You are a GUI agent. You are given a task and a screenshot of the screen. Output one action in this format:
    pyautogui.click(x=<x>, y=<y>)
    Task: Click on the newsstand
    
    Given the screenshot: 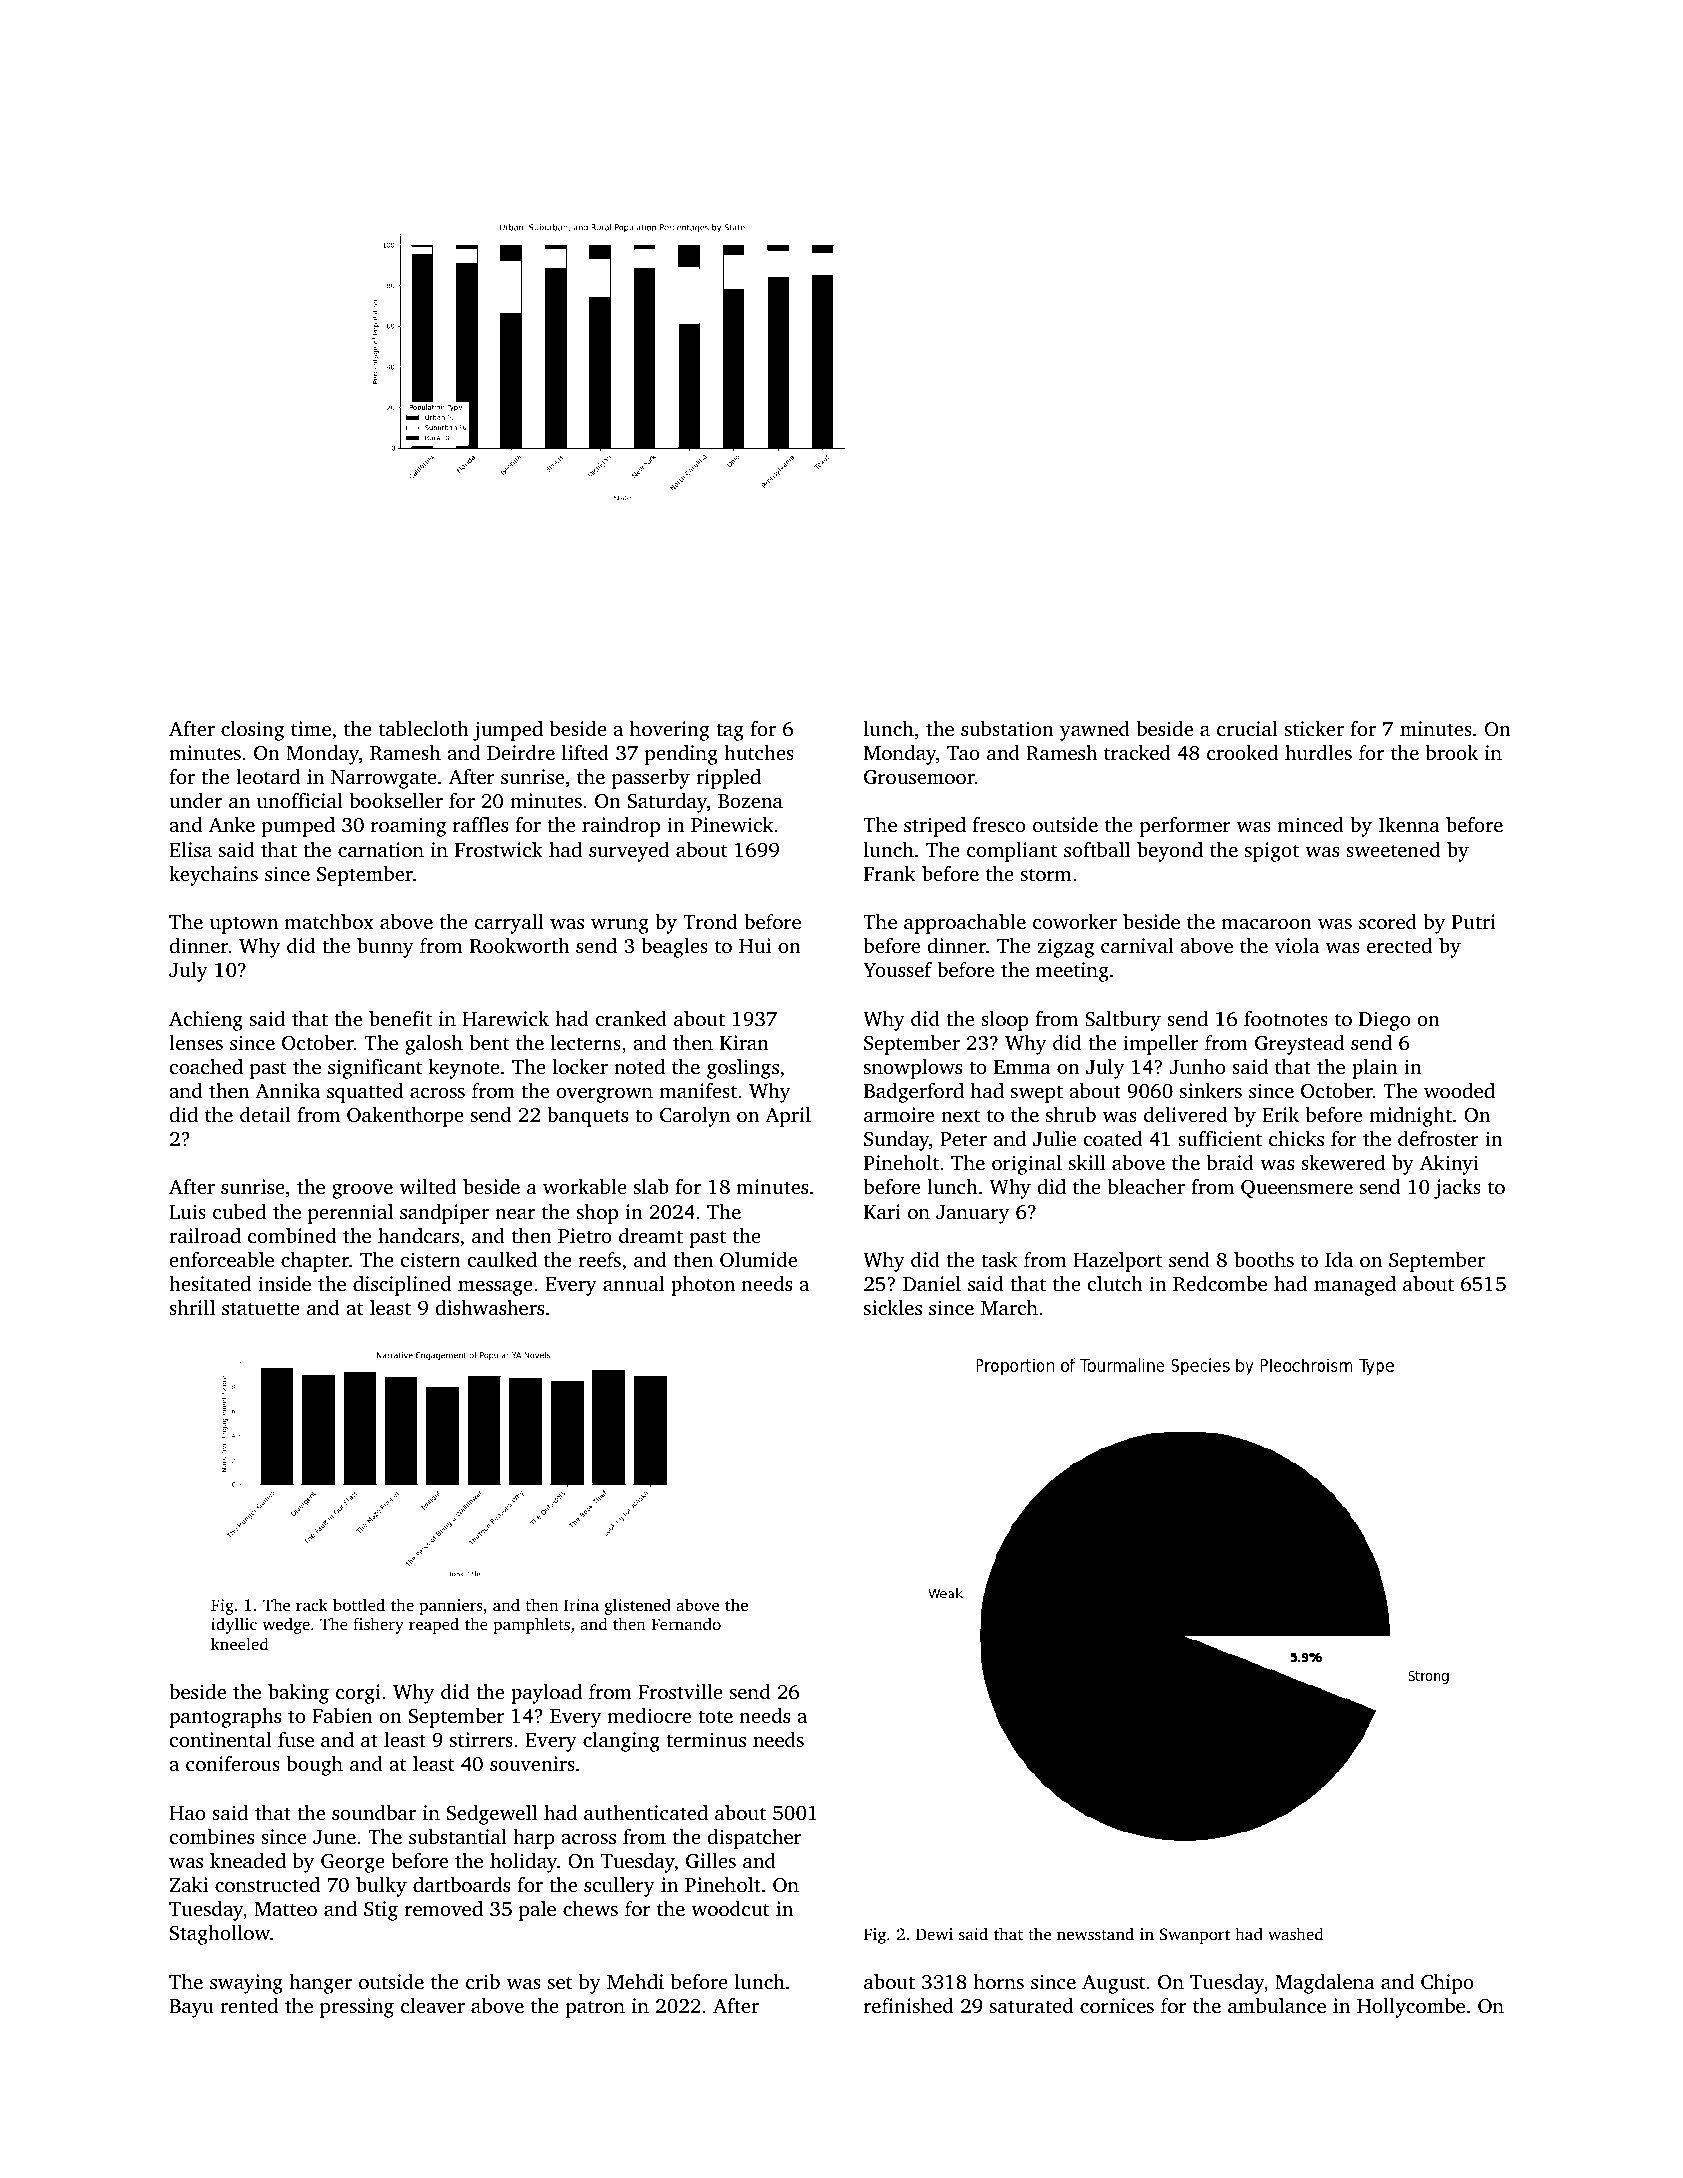 What is the action you would take?
    pyautogui.click(x=1095, y=1933)
